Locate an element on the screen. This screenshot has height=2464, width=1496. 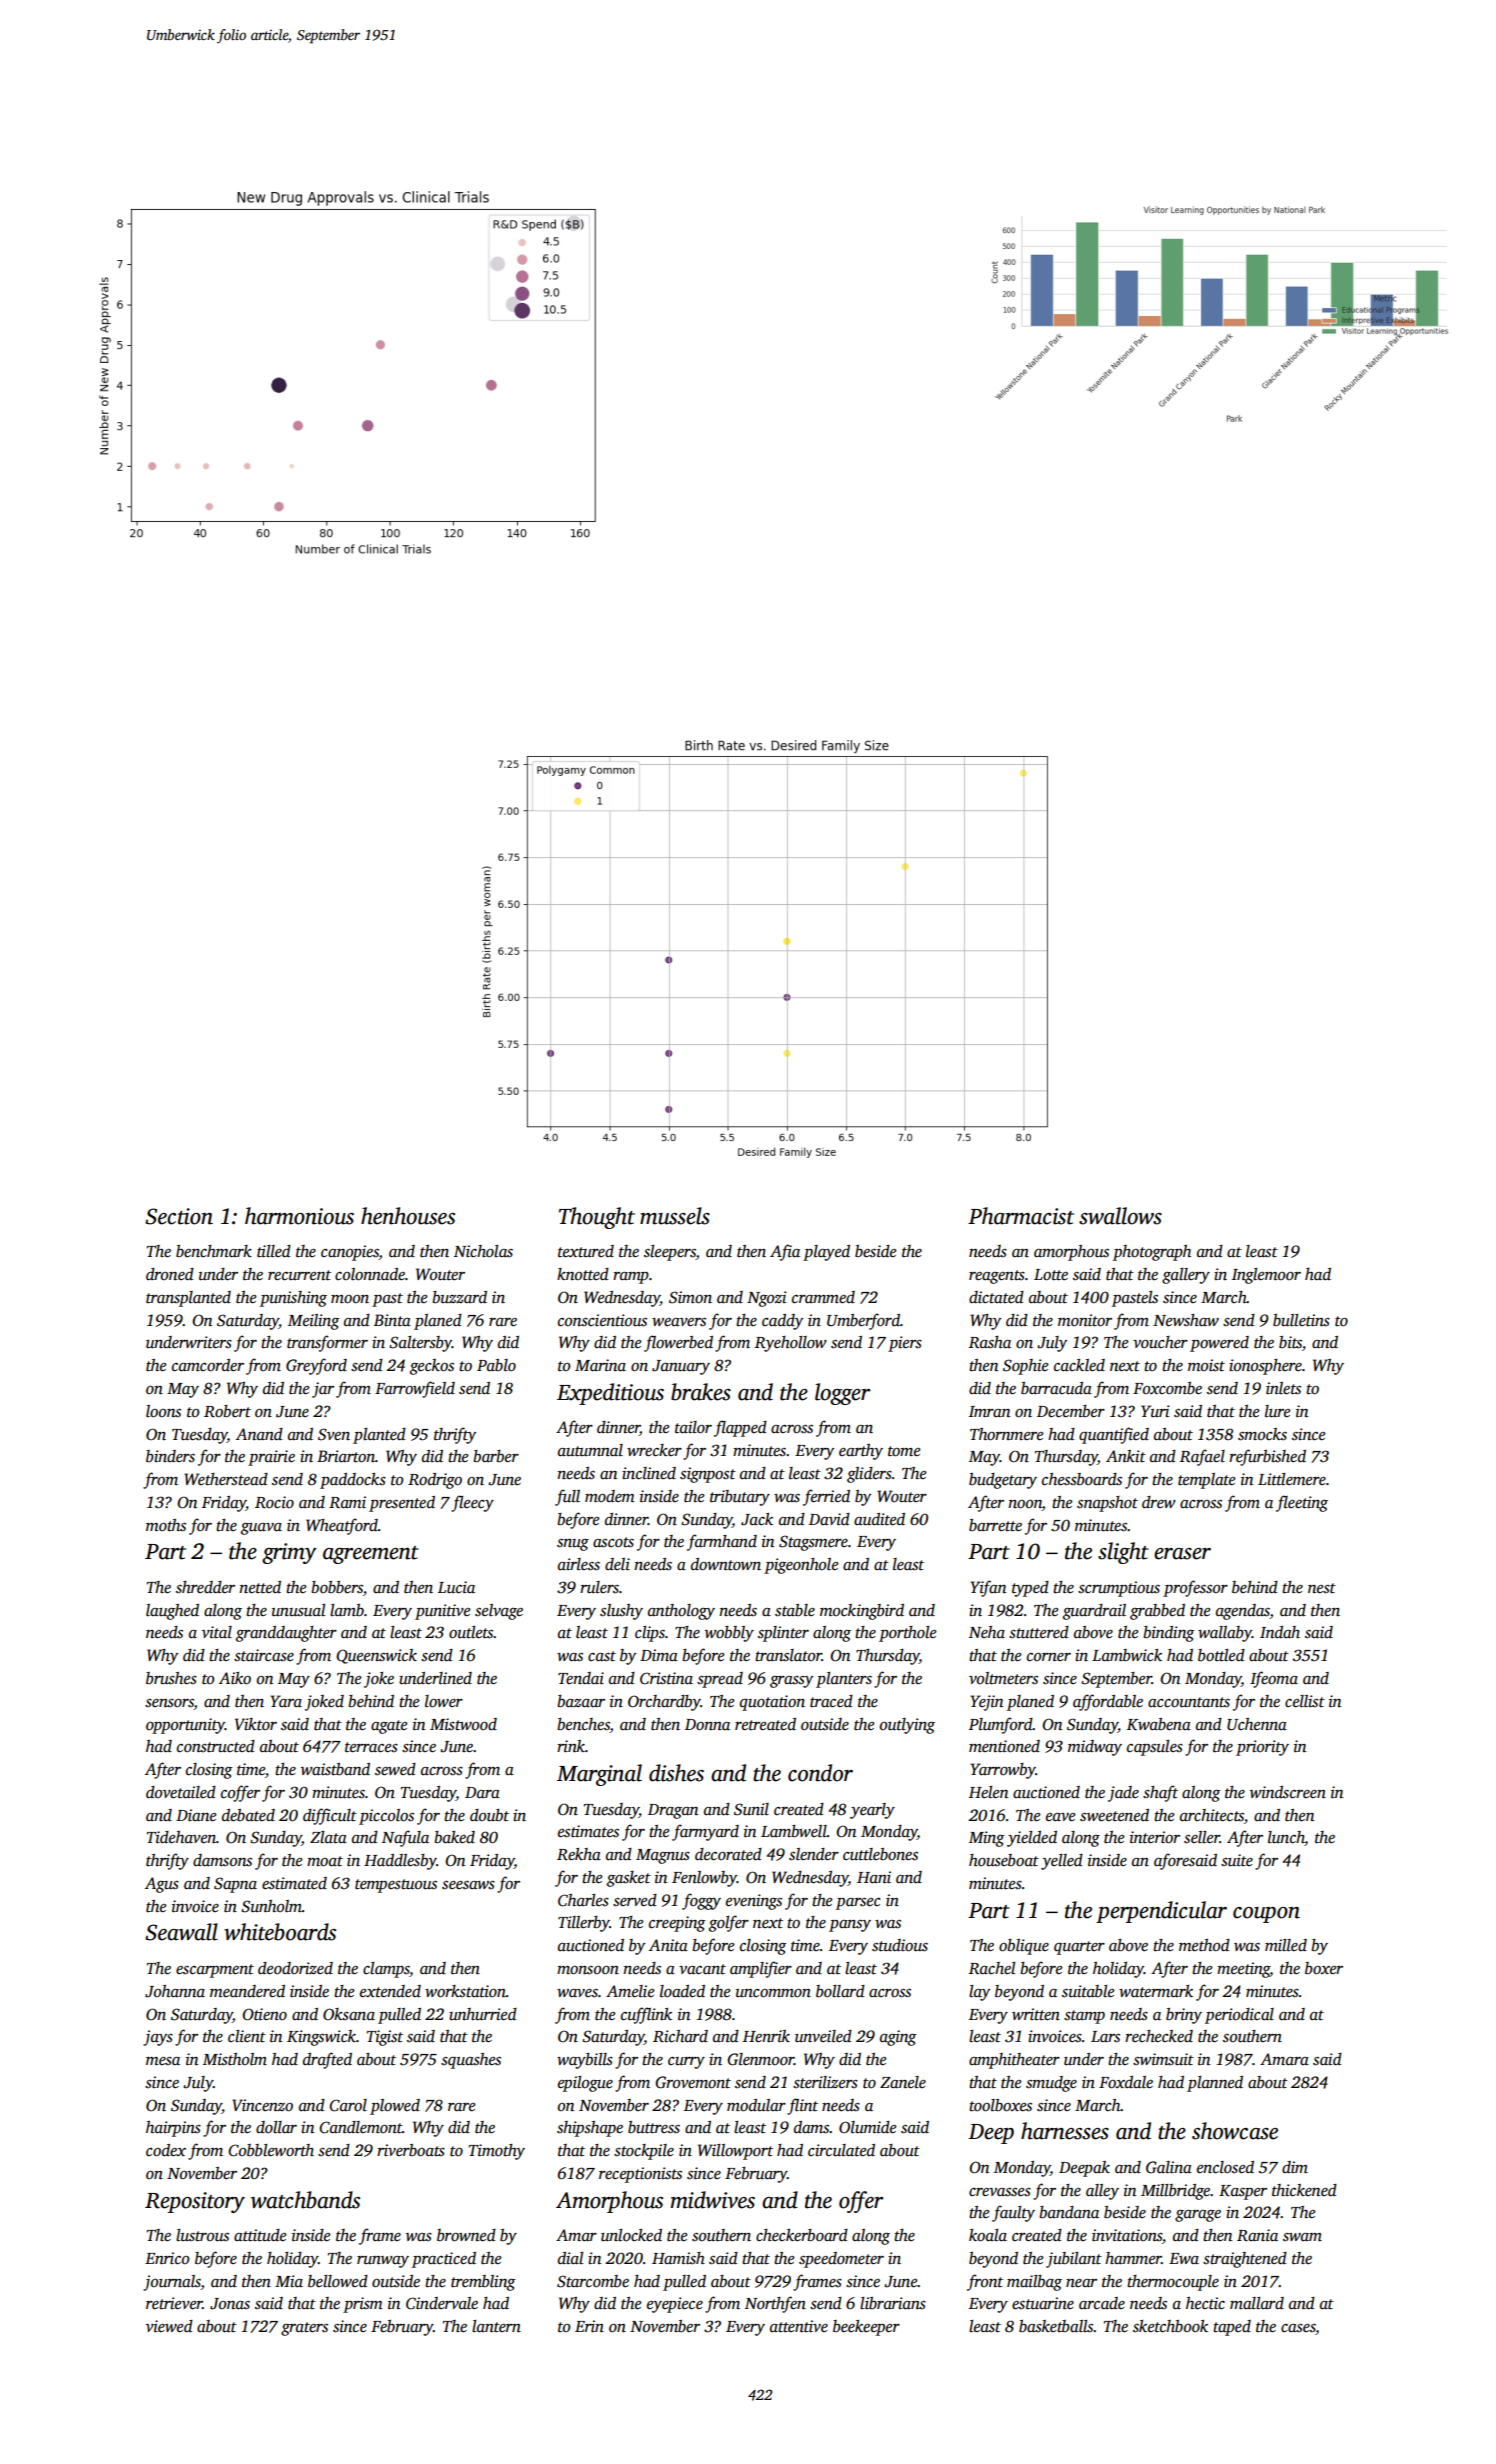
slight is located at coordinates (1123, 1553).
